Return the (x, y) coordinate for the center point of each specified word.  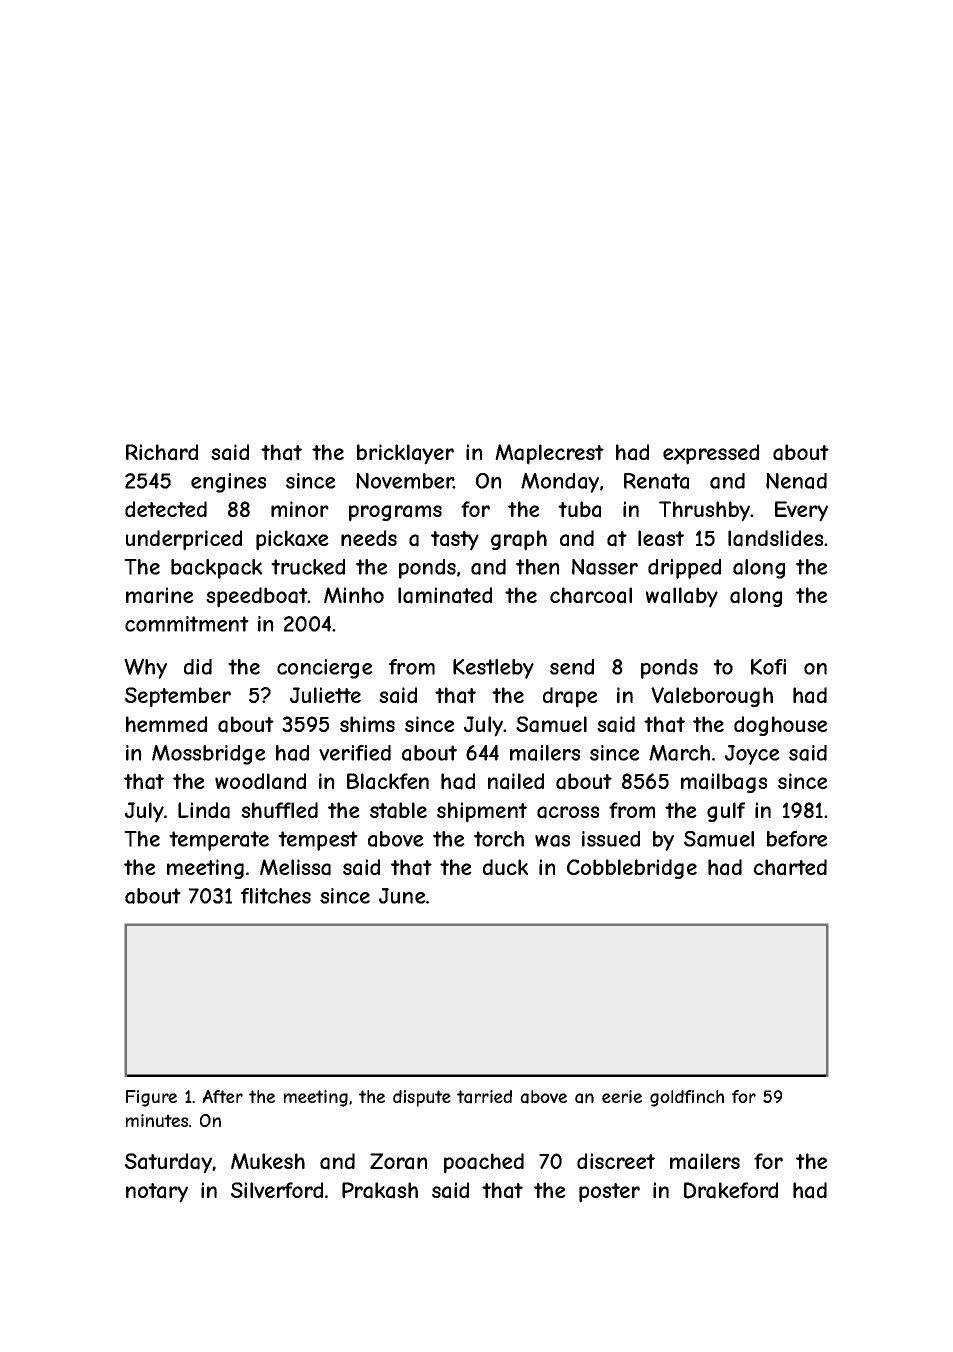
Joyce (752, 755)
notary (157, 1193)
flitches (276, 896)
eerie (622, 1096)
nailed (516, 781)
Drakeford (731, 1190)
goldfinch (687, 1098)
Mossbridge (209, 755)
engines (228, 483)
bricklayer (405, 454)
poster (609, 1193)
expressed (711, 454)
